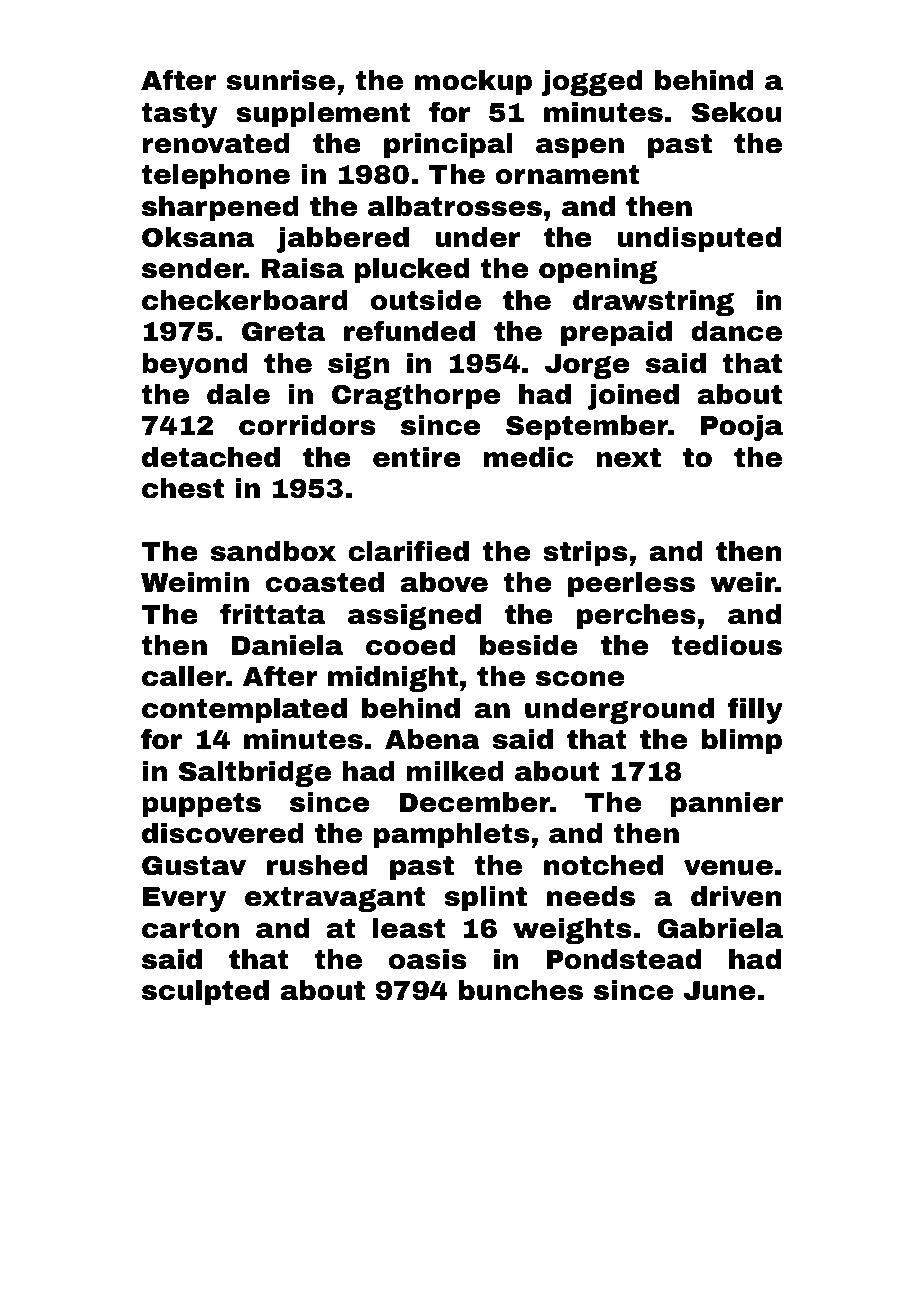  What do you see at coordinates (179, 115) in the document?
I see `tasty` at bounding box center [179, 115].
